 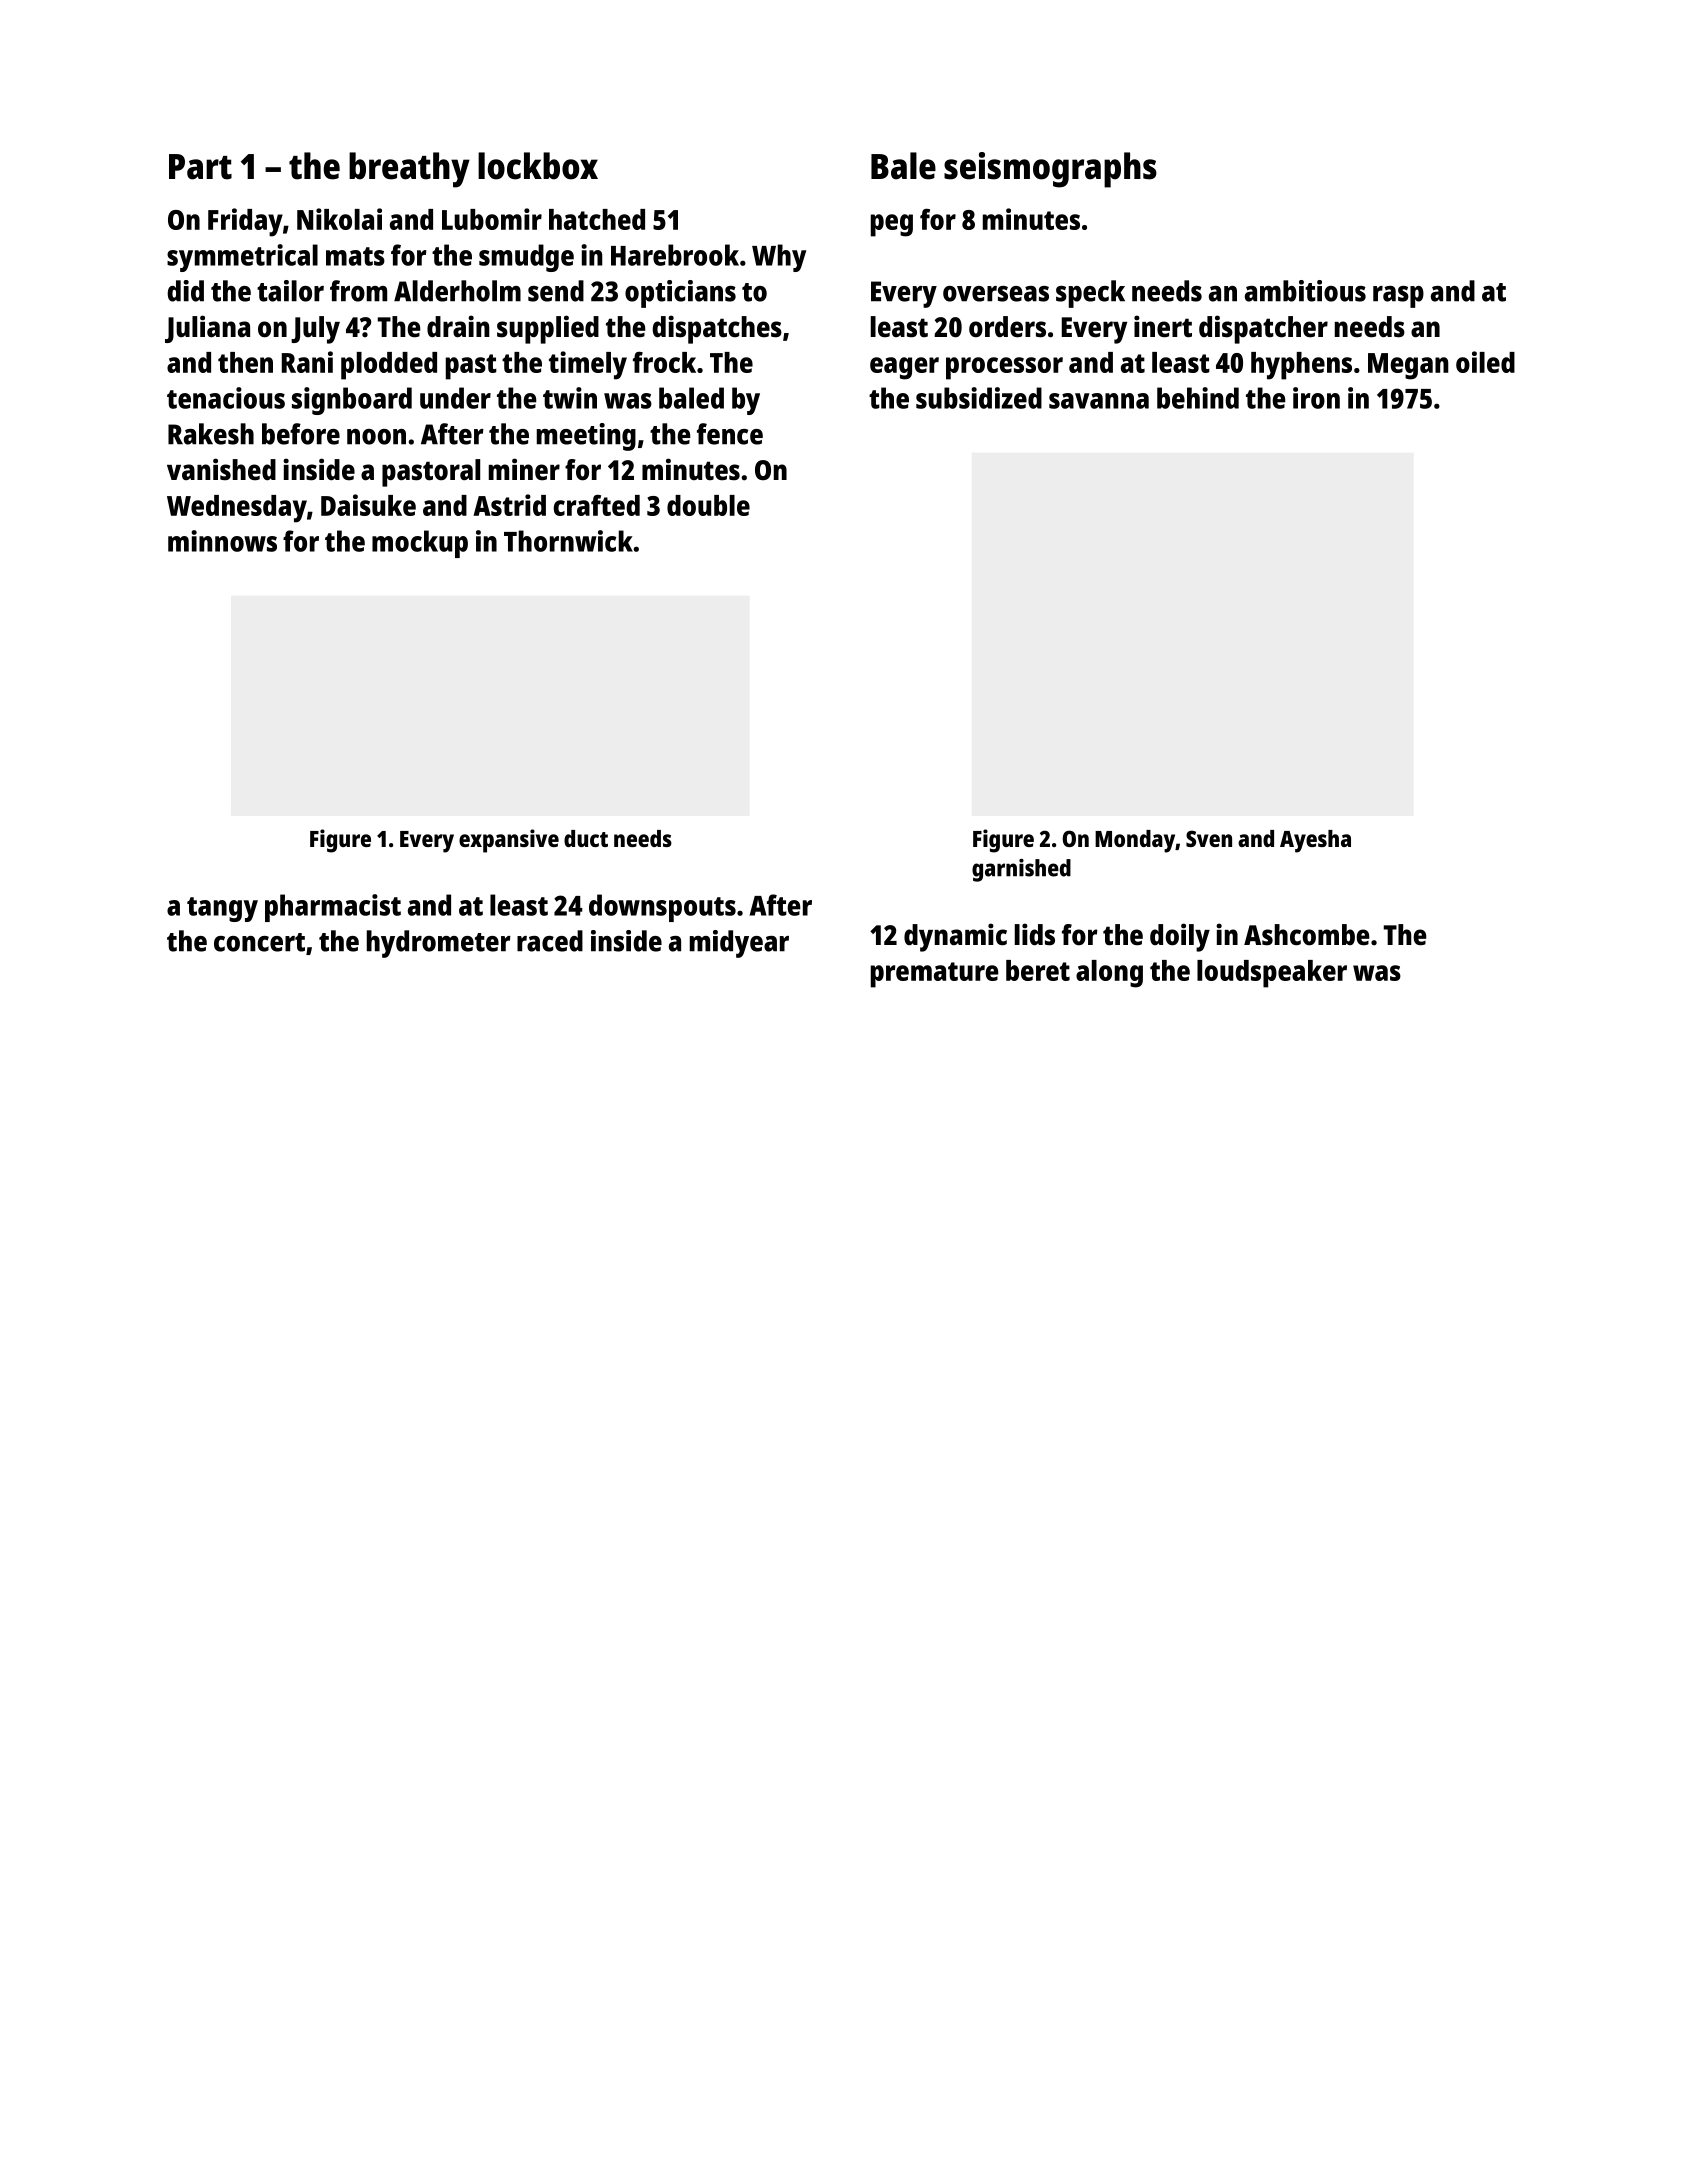 I want to click on subsidized, so click(x=979, y=398).
